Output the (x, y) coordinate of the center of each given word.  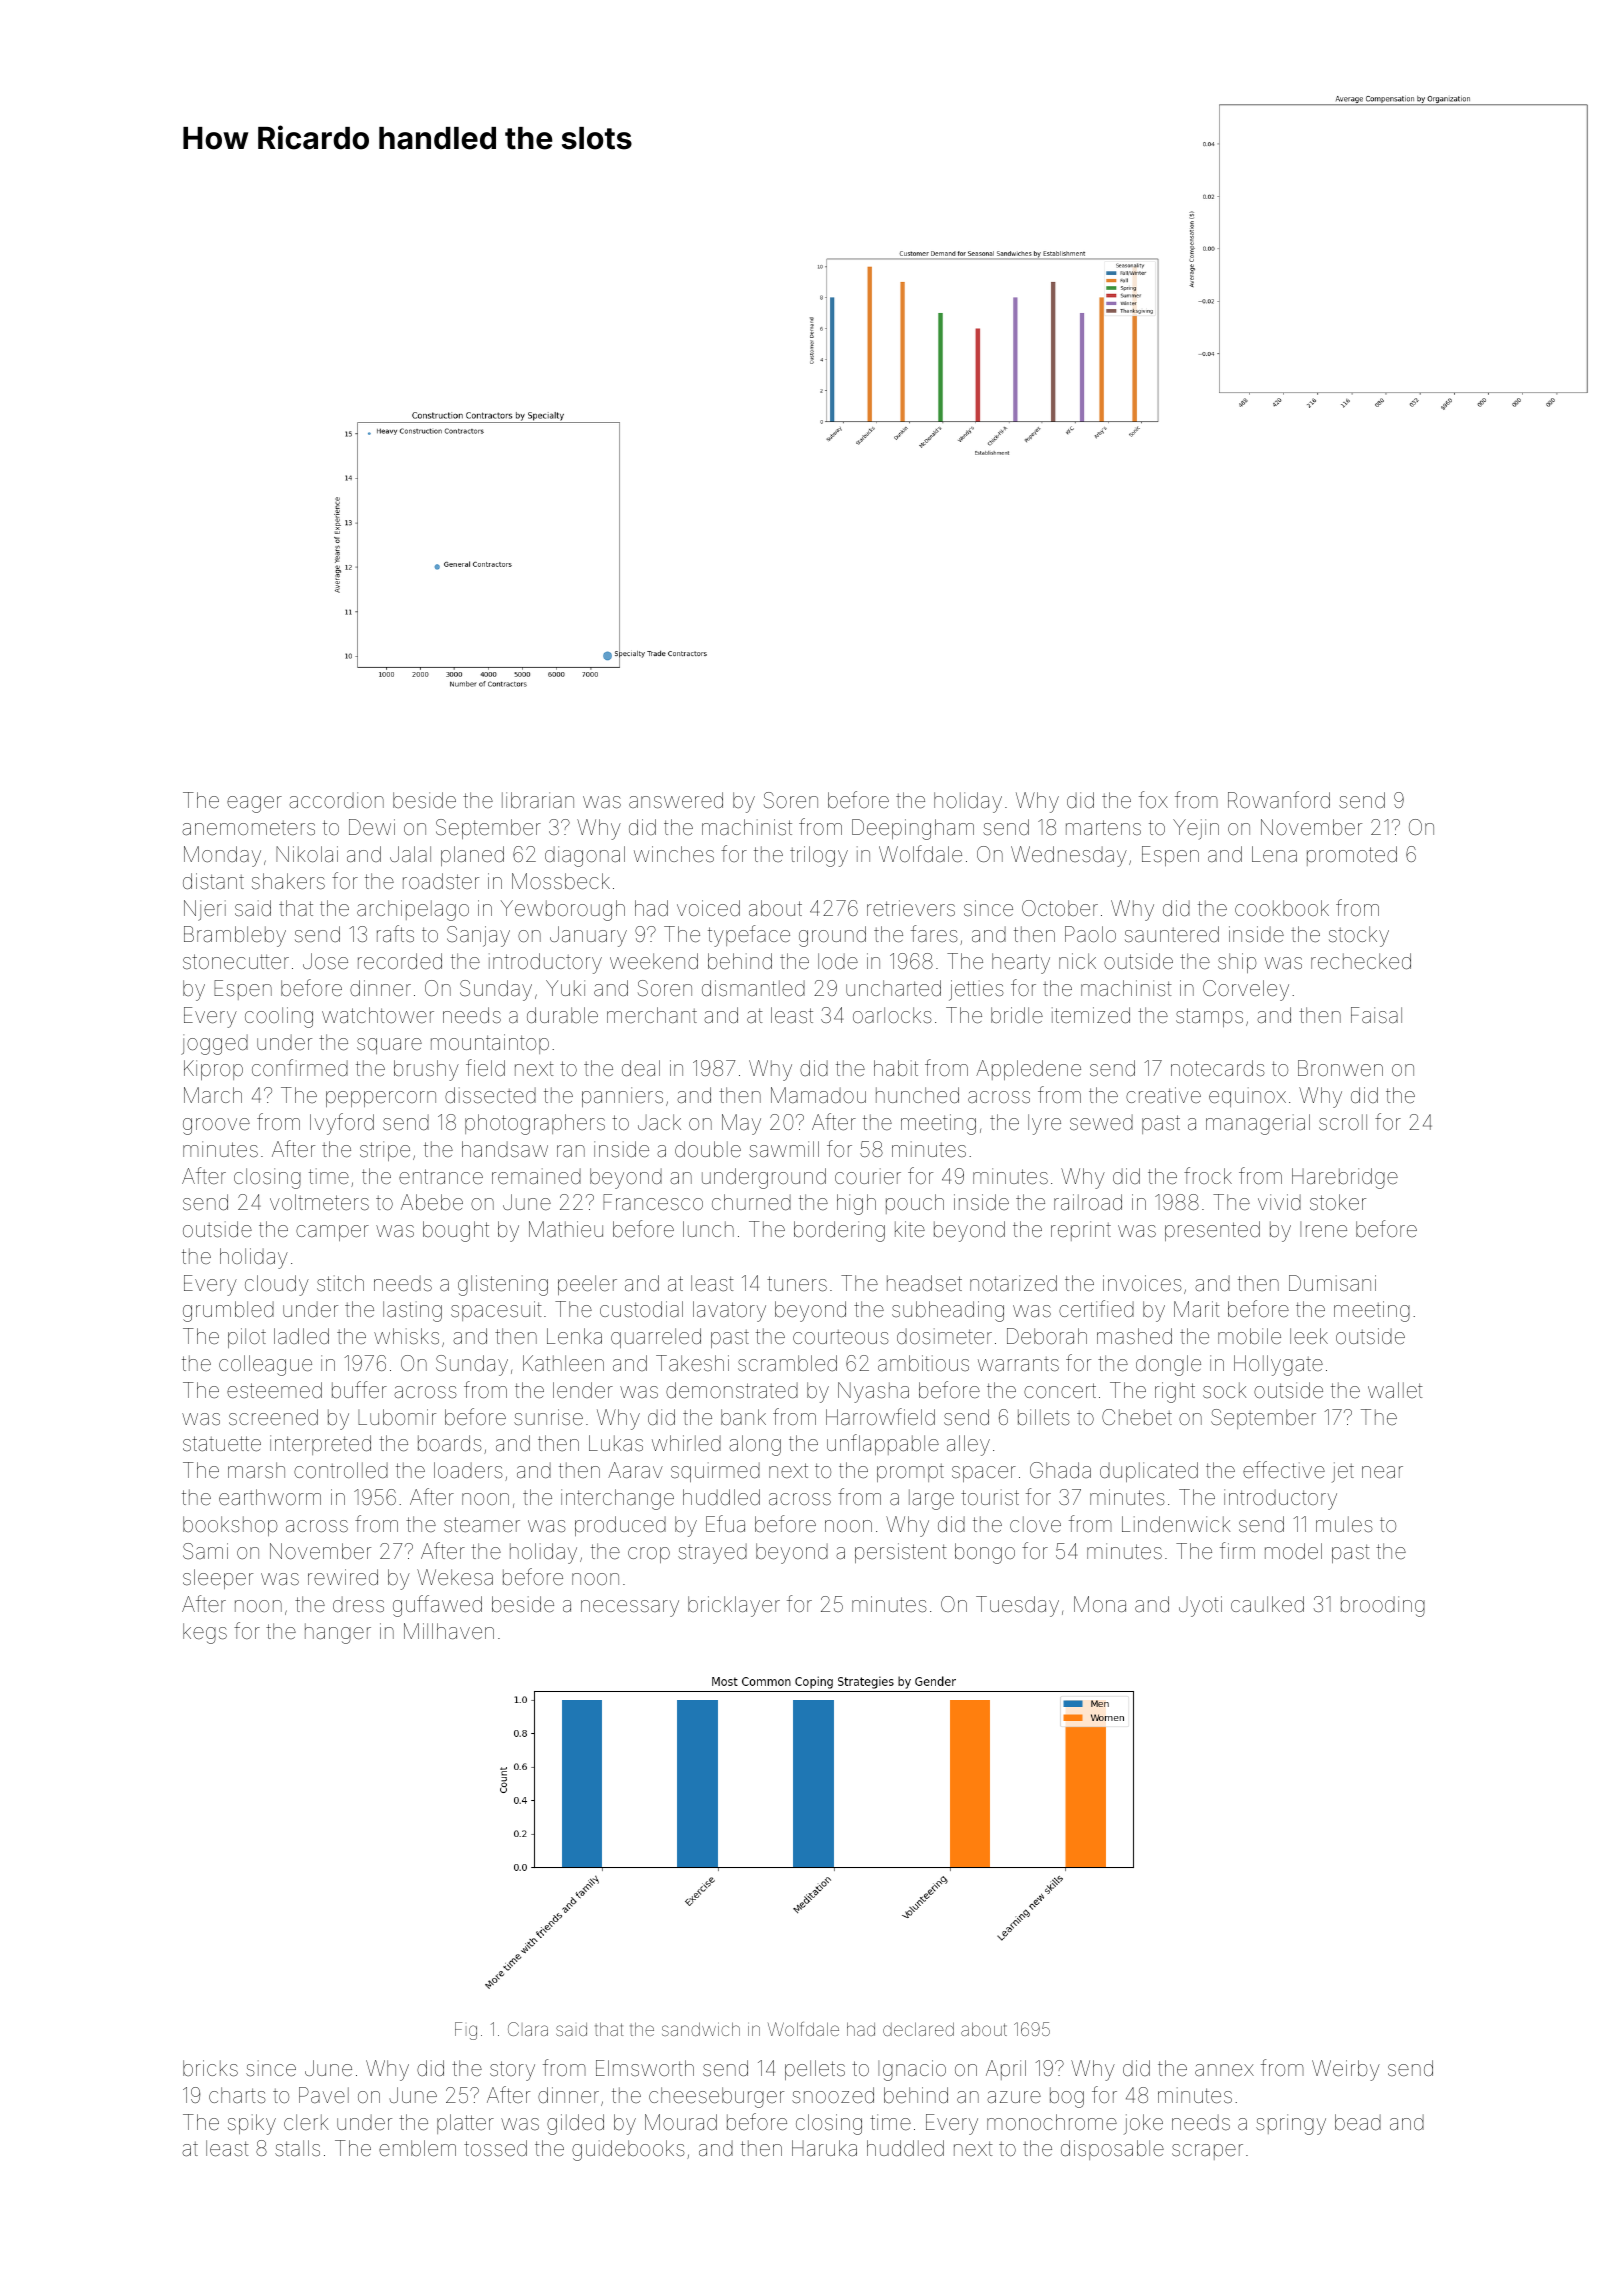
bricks (210, 2068)
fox (1153, 799)
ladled (301, 1336)
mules (1344, 1524)
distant (213, 881)
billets (1044, 1417)
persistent (901, 1553)
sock (1224, 1390)
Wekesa (455, 1577)
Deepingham (913, 829)
